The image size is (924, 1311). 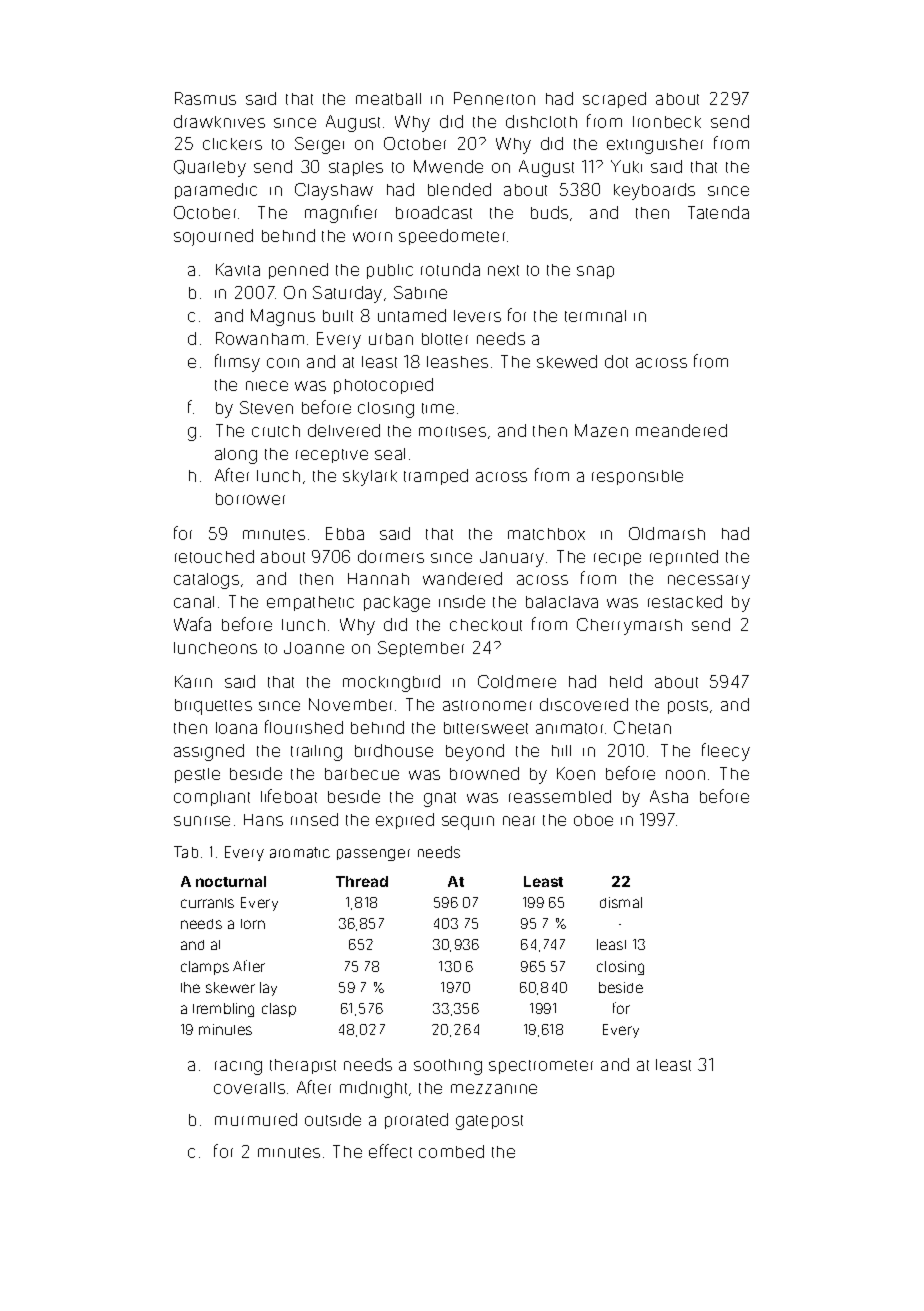 I want to click on responsible, so click(x=637, y=477).
